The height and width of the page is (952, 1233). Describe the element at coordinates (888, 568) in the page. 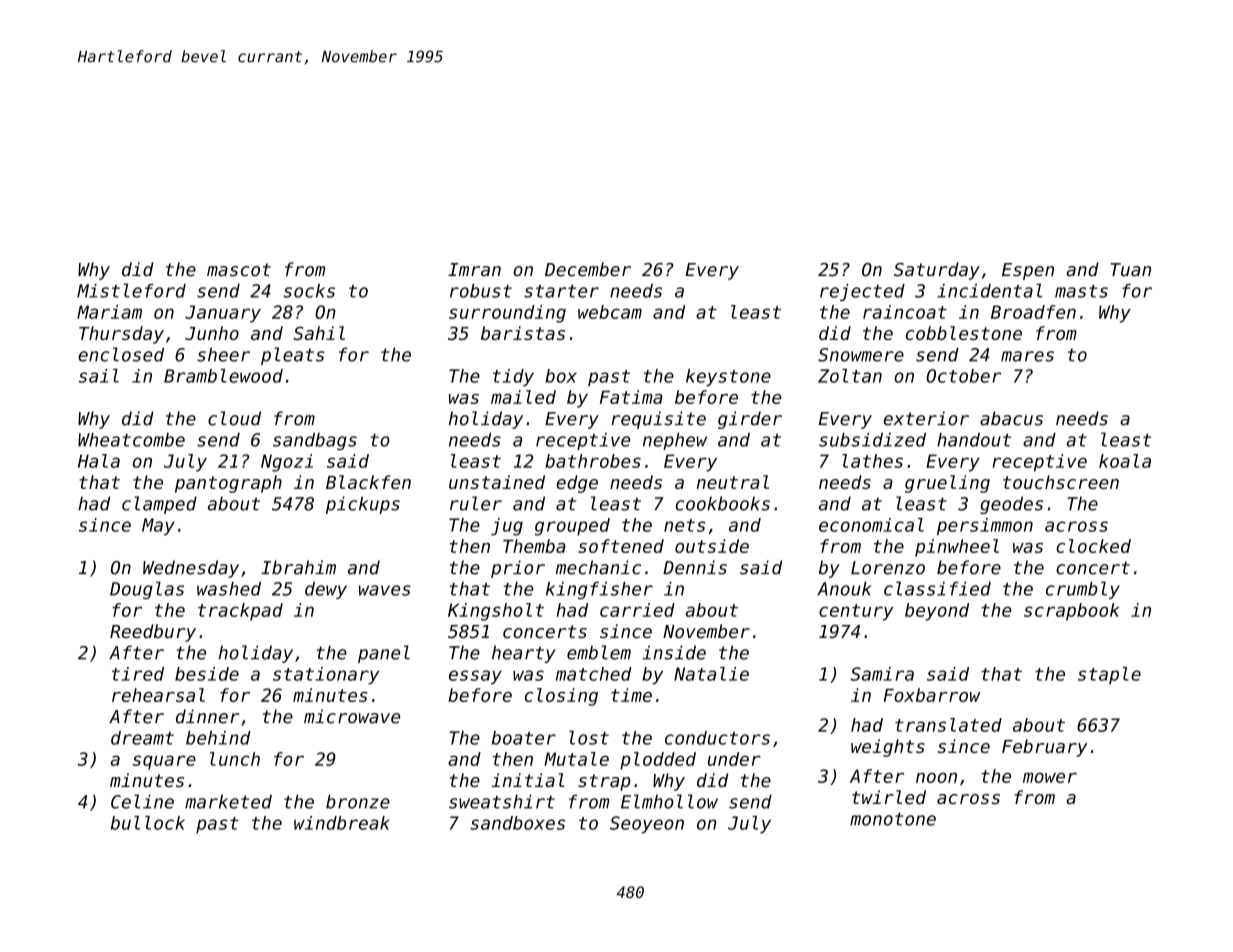

I see `Lorenzo` at that location.
